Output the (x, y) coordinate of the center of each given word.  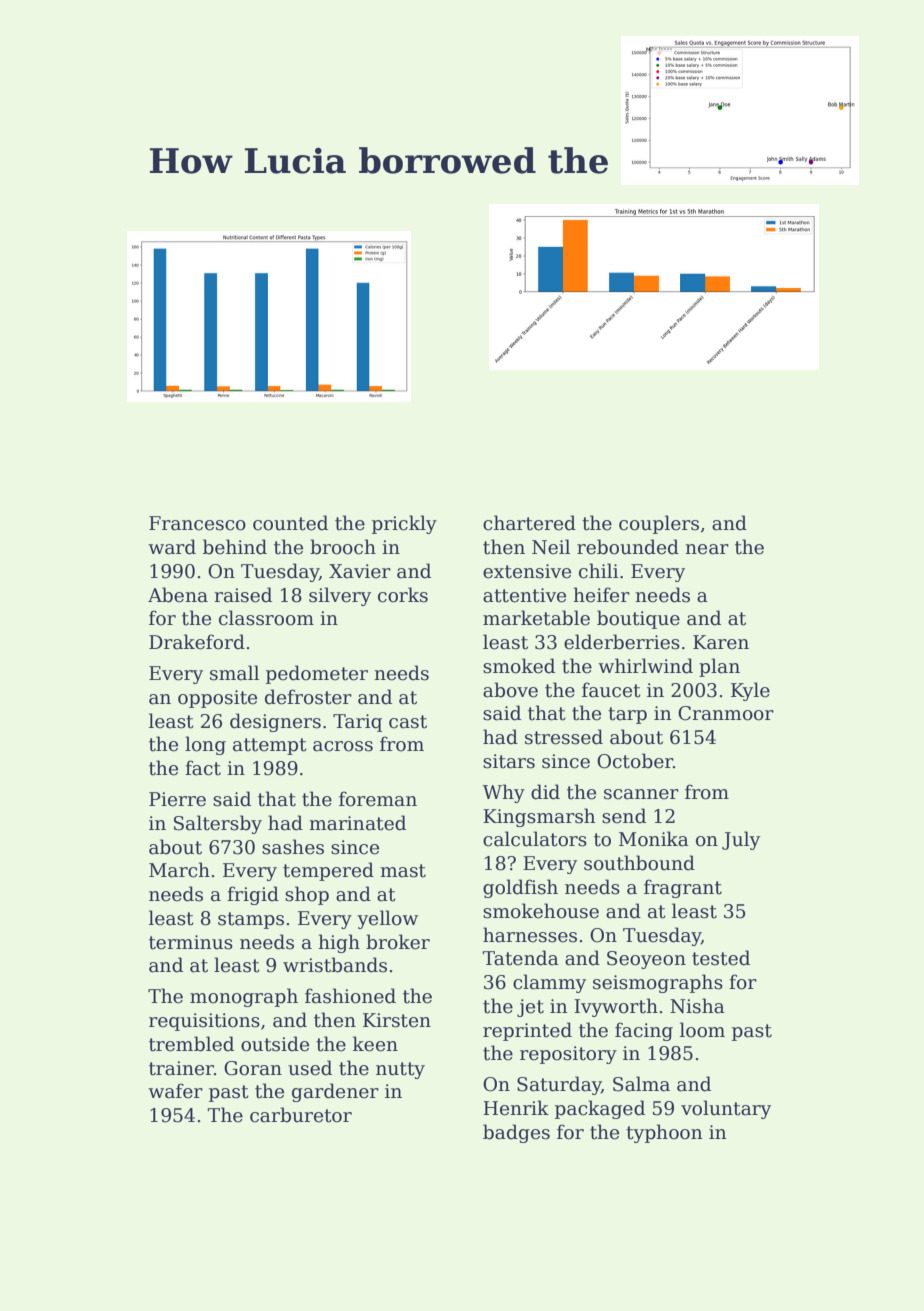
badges (516, 1133)
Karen (721, 642)
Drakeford (197, 642)
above (510, 690)
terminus (191, 942)
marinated (357, 823)
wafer (175, 1091)
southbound (639, 863)
